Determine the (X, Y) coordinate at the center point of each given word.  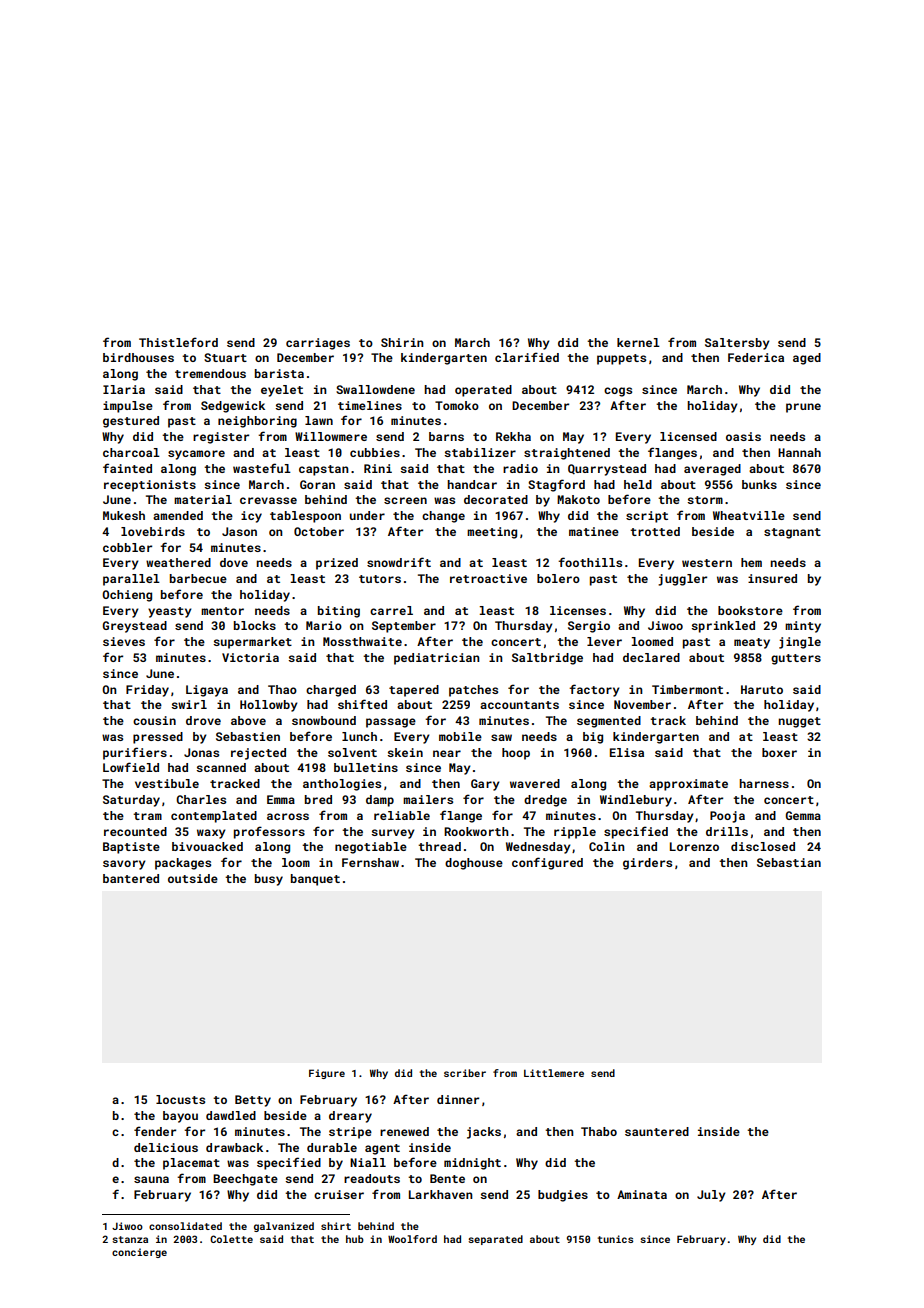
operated (483, 391)
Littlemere (554, 1073)
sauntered (657, 1131)
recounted (135, 831)
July (711, 1196)
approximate (688, 785)
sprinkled (723, 627)
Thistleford (178, 342)
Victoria (250, 657)
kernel (638, 342)
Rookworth (476, 831)
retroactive (488, 578)
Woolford (412, 1239)
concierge (139, 1253)
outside (193, 878)
